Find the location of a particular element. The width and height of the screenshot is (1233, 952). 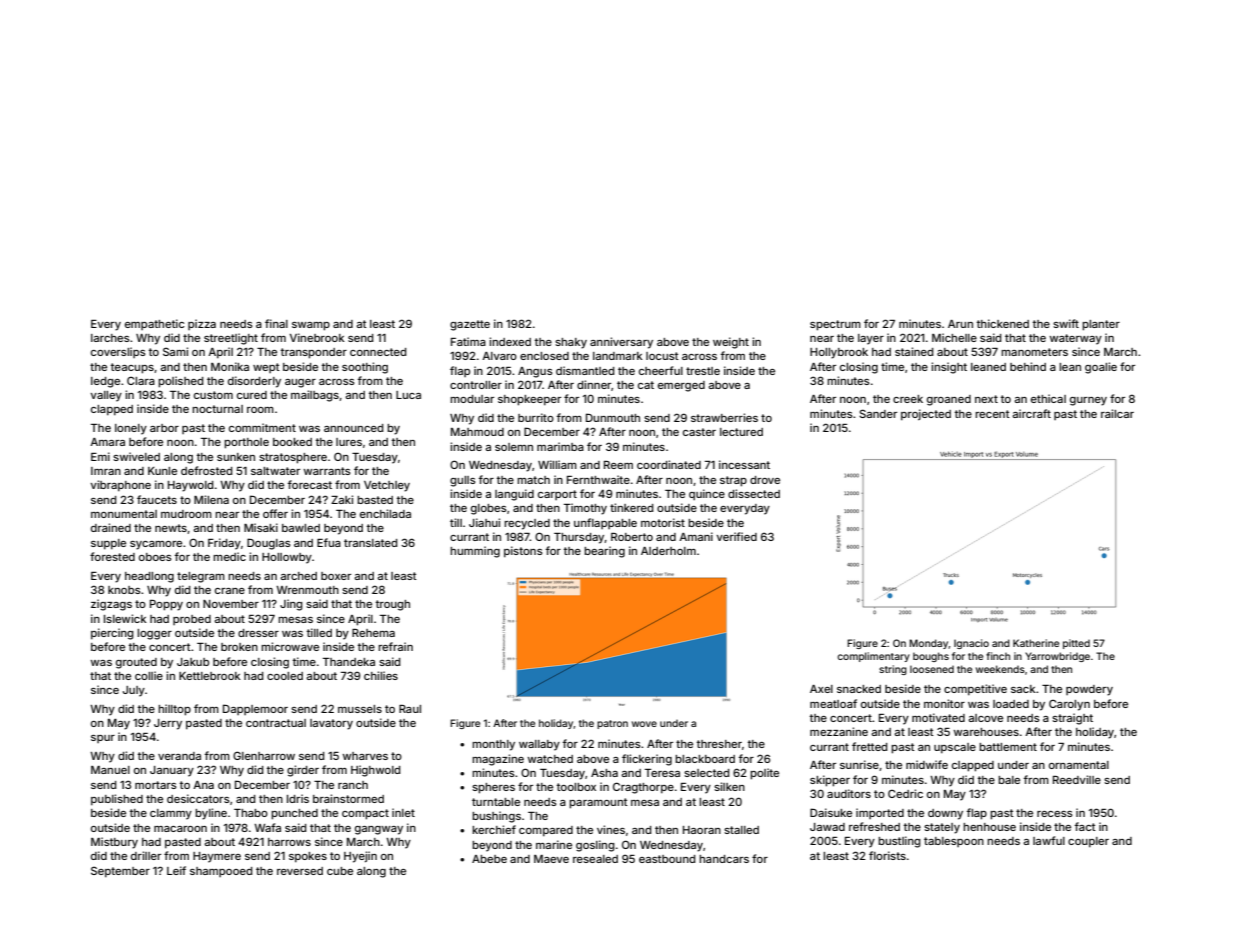

Leif is located at coordinates (176, 870).
